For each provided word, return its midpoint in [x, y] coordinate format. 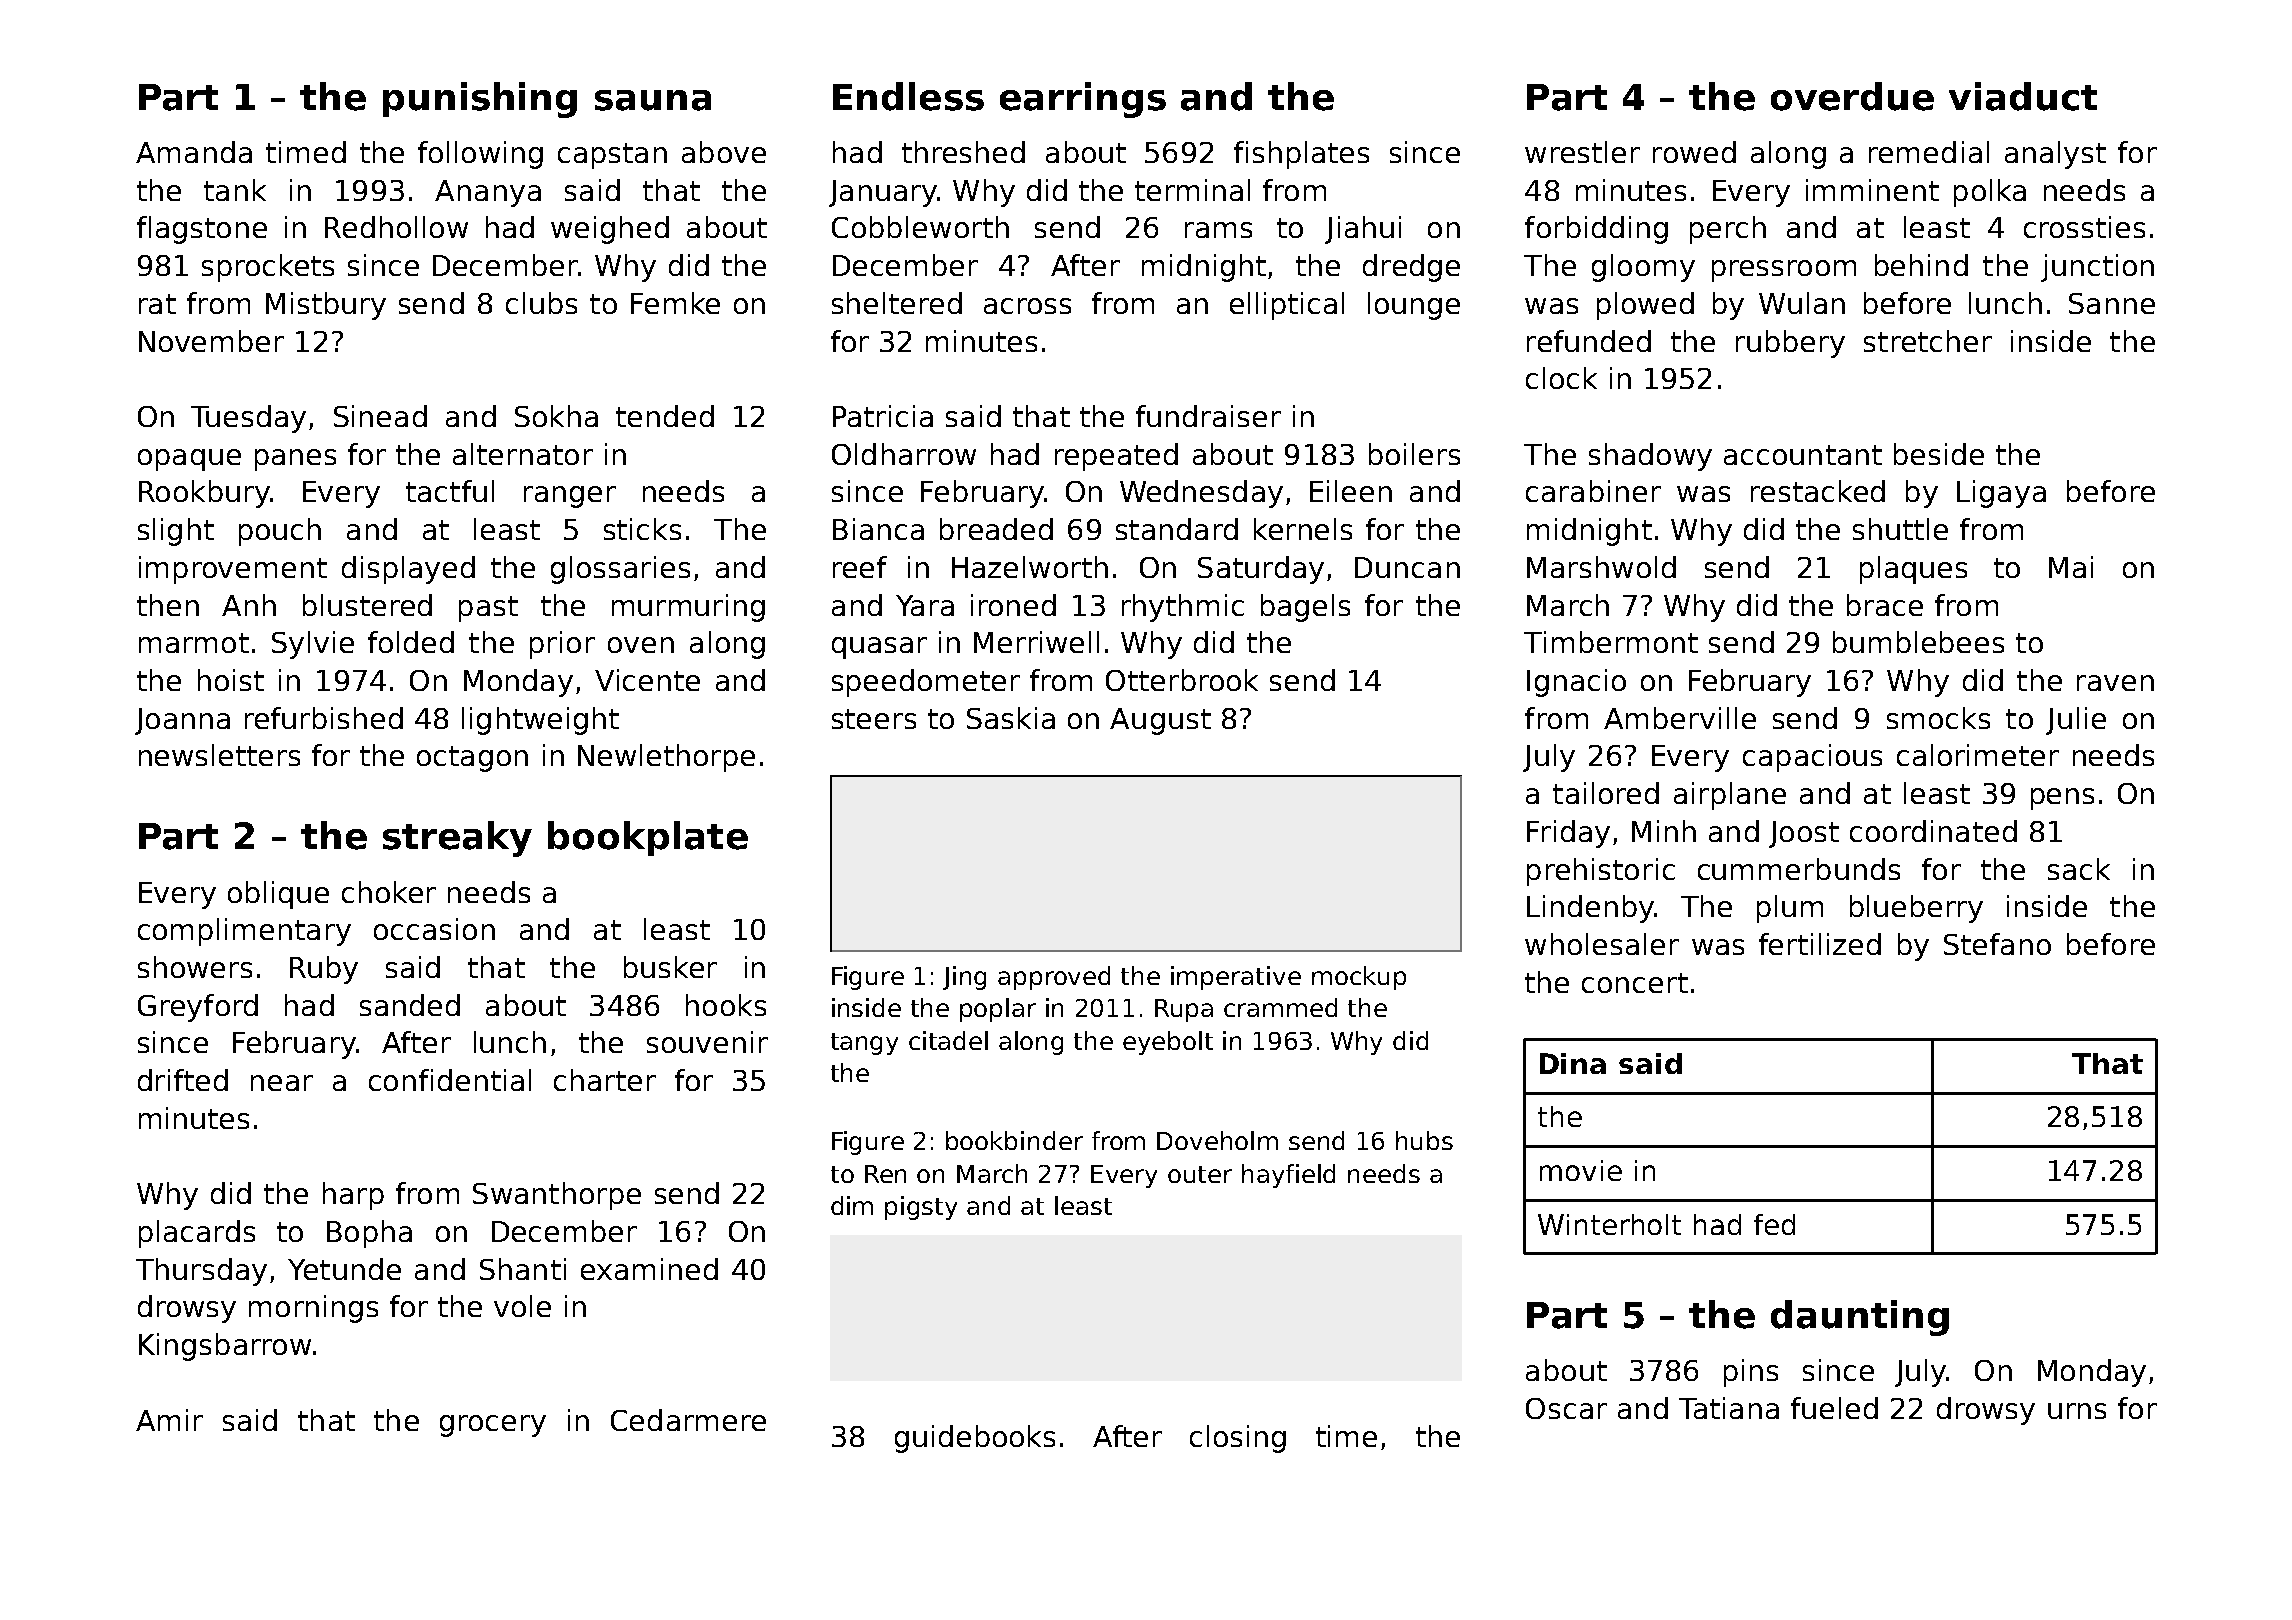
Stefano [1997, 944]
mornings [313, 1309]
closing [1238, 1439]
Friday [1568, 834]
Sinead [380, 416]
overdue [1852, 96]
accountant [1803, 455]
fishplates [1301, 155]
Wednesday [1201, 494]
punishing [480, 100]
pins [1751, 1373]
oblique [278, 895]
